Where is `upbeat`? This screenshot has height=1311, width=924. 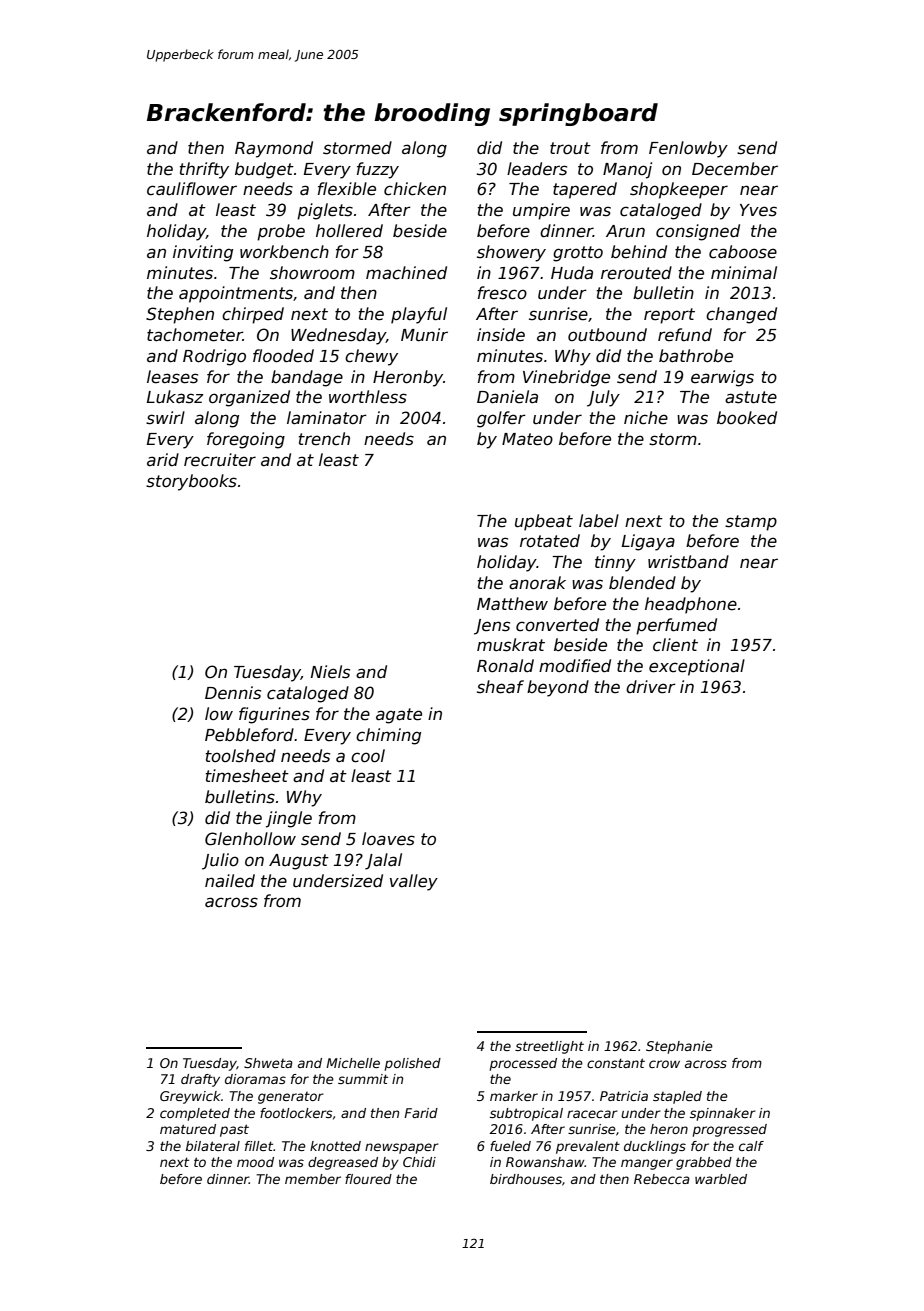 upbeat is located at coordinates (544, 522).
